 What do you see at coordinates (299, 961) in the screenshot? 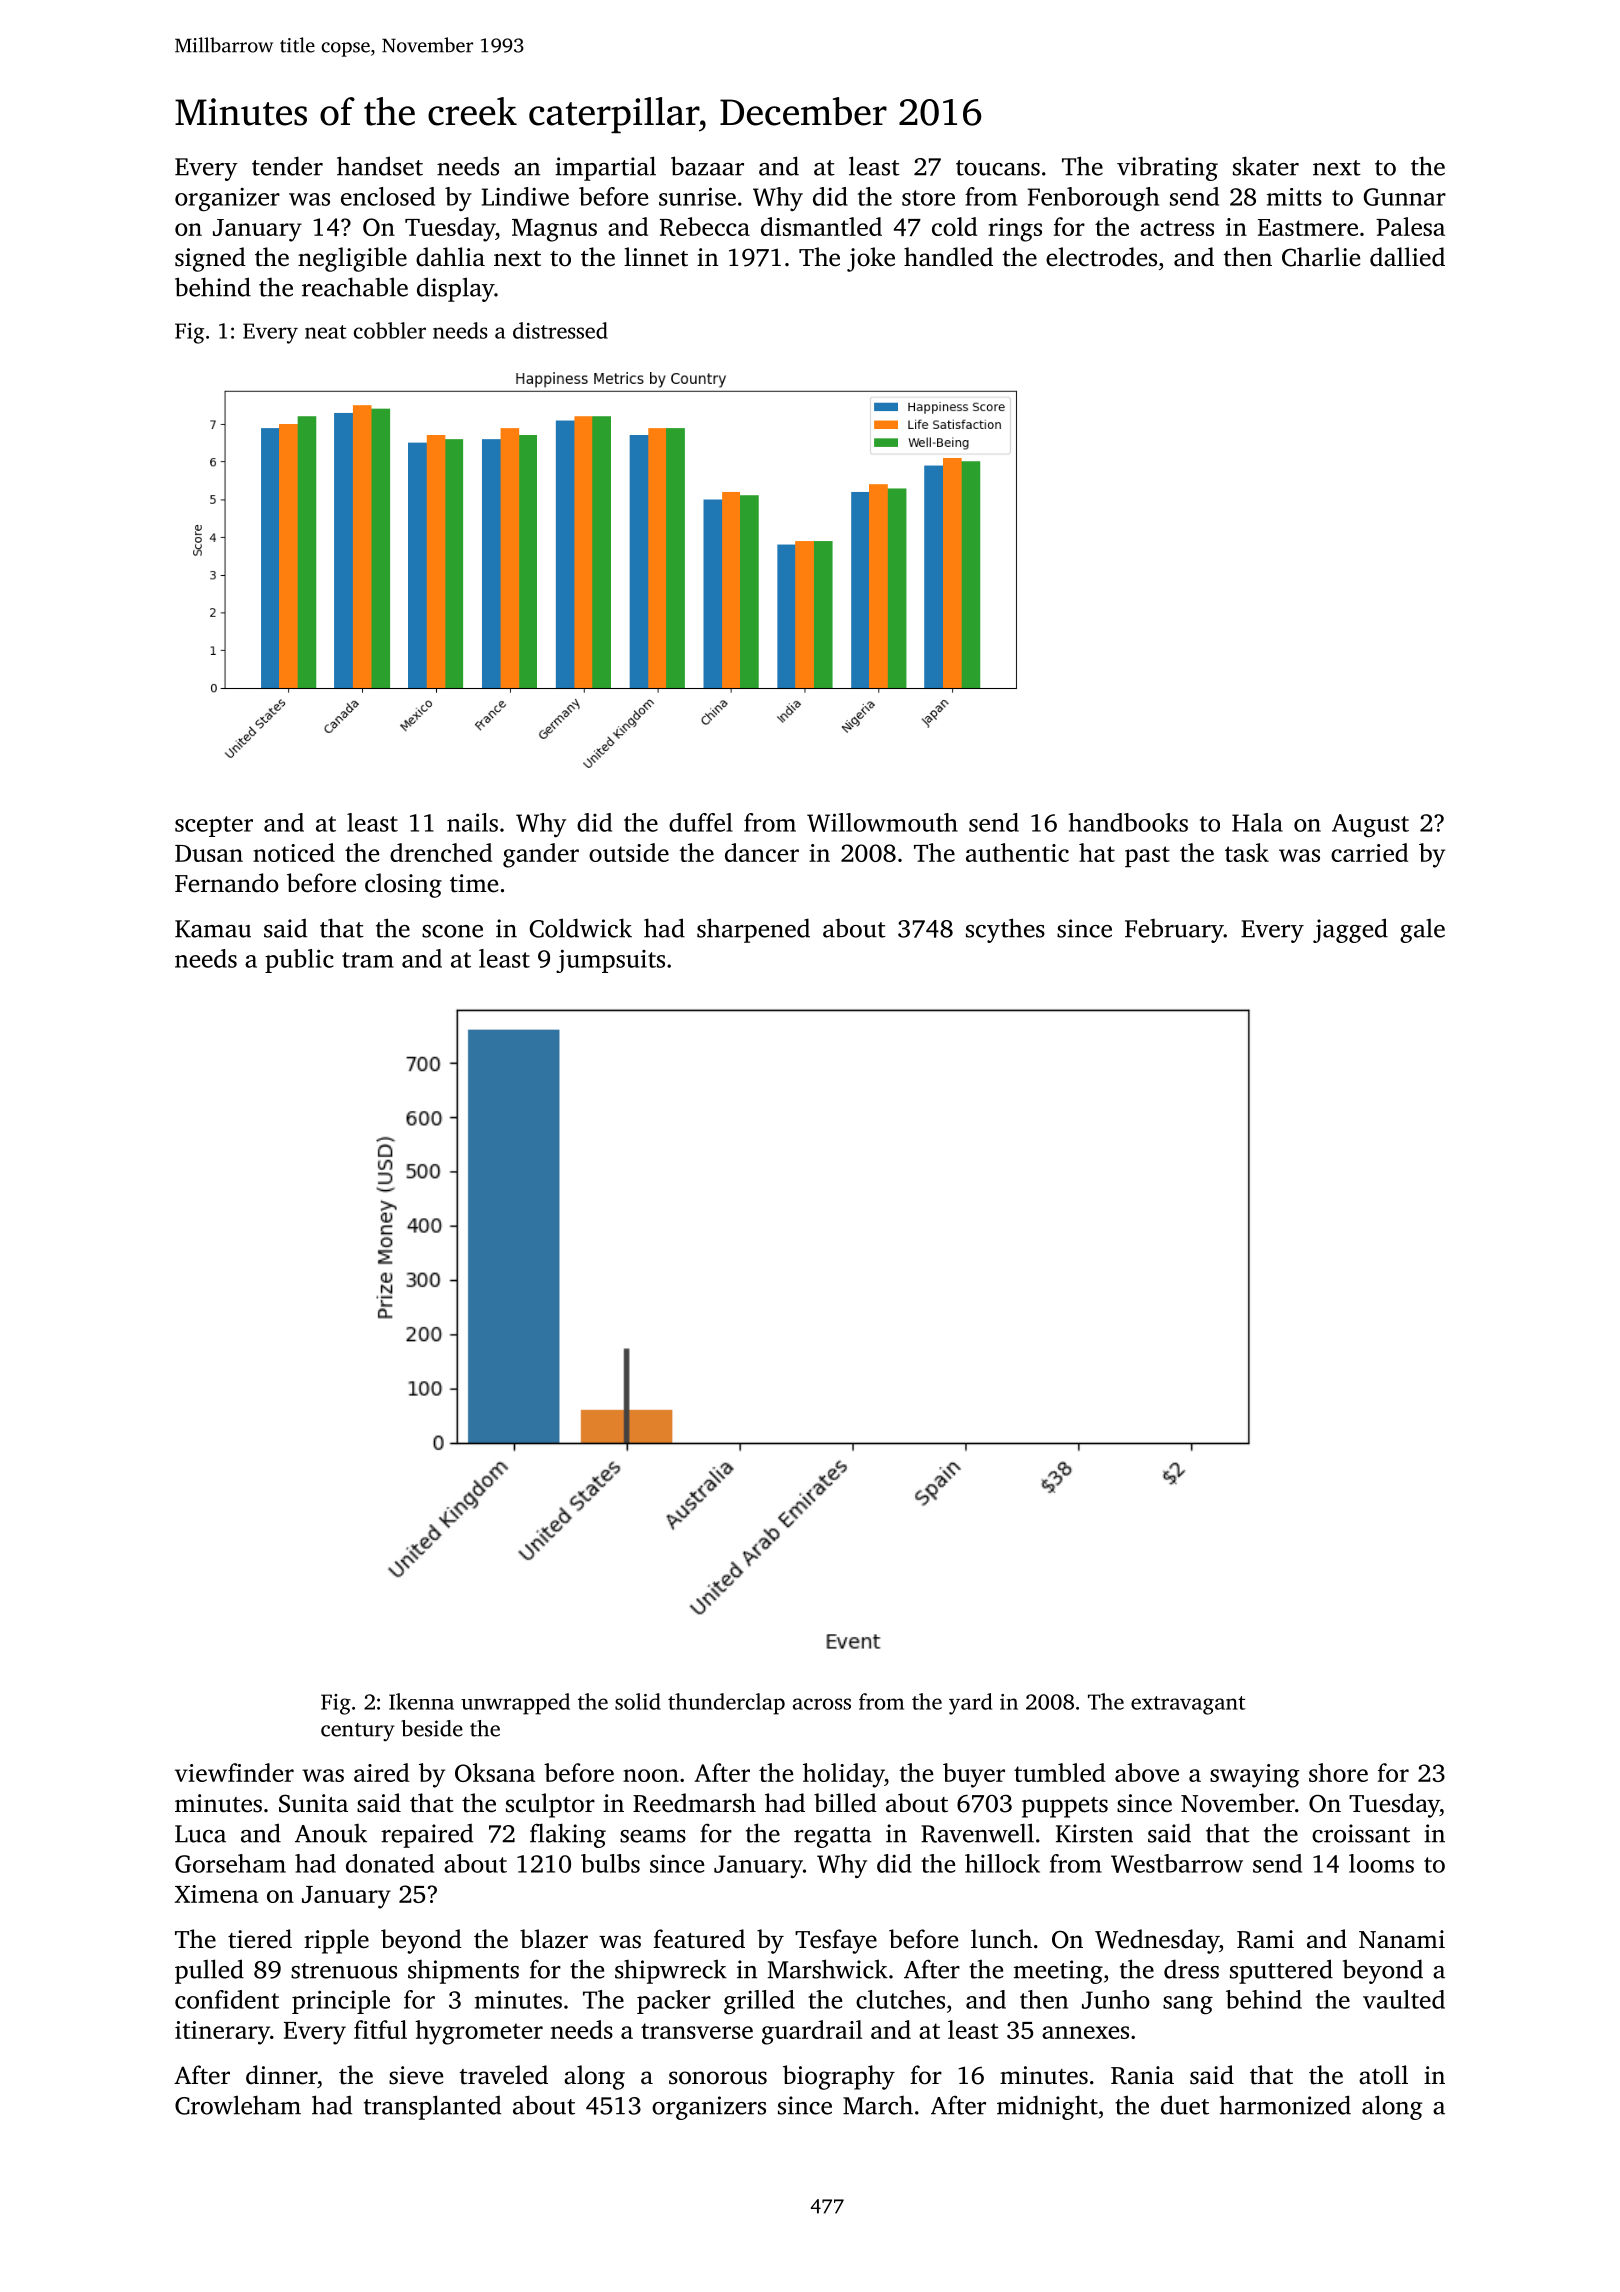
I see `public` at bounding box center [299, 961].
